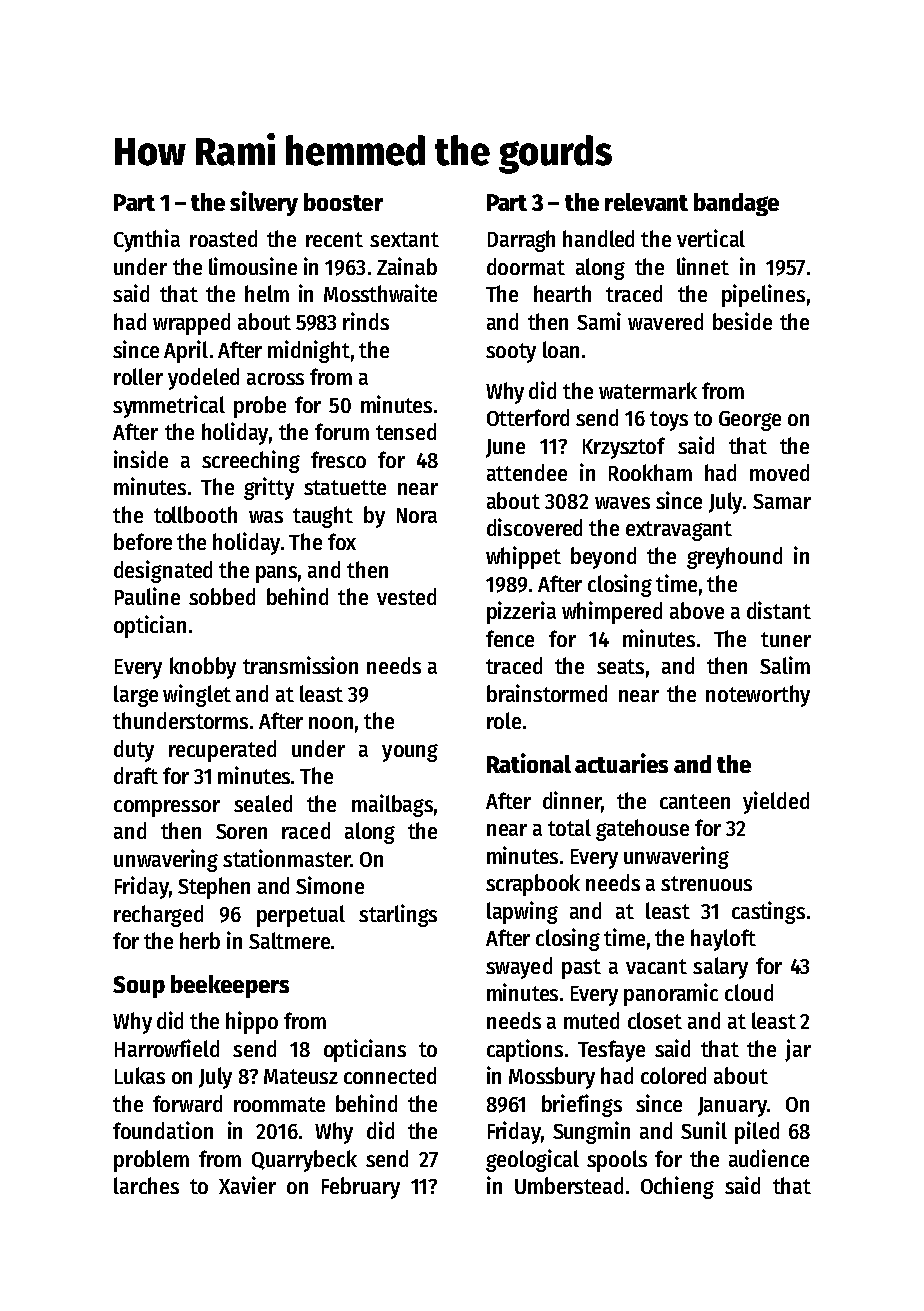 The image size is (924, 1311). Describe the element at coordinates (286, 858) in the image. I see `stationmaster` at that location.
